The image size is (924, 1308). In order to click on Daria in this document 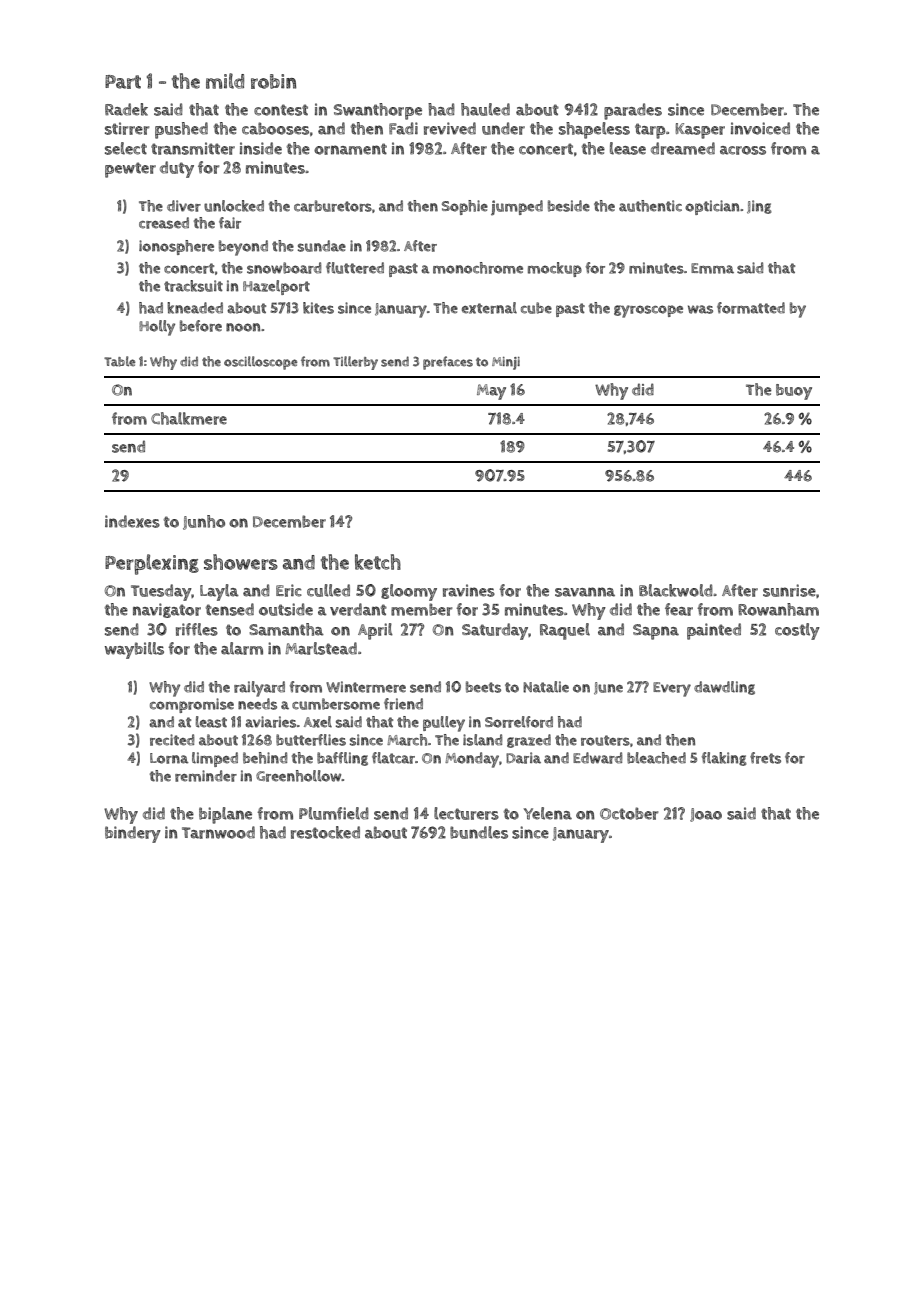, I will do `click(523, 758)`.
